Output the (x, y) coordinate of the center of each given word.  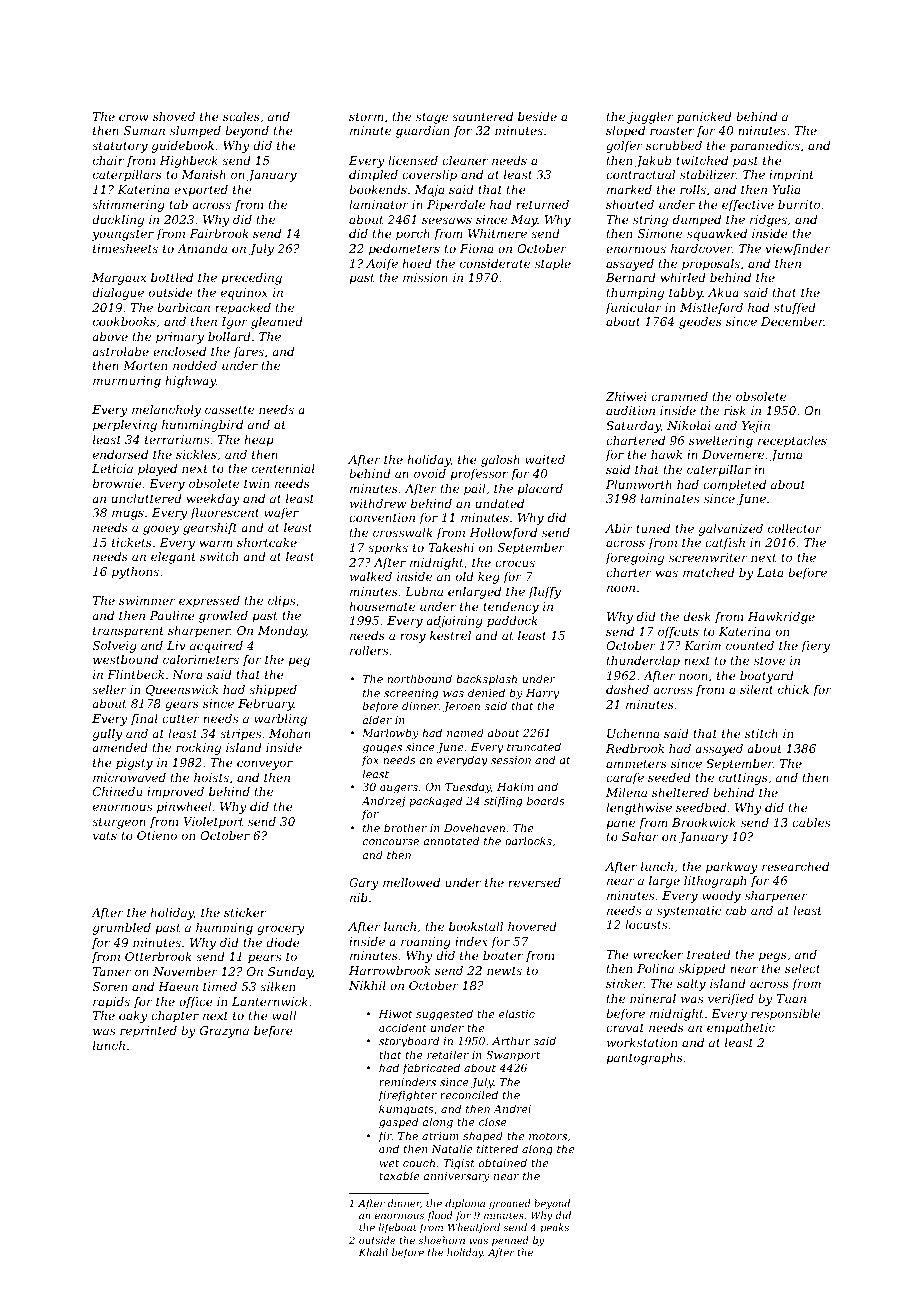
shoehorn (441, 1240)
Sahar (640, 836)
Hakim (515, 786)
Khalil (373, 1252)
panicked (704, 118)
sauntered (482, 116)
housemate (382, 606)
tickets (132, 542)
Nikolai (689, 425)
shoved (174, 116)
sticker (245, 912)
